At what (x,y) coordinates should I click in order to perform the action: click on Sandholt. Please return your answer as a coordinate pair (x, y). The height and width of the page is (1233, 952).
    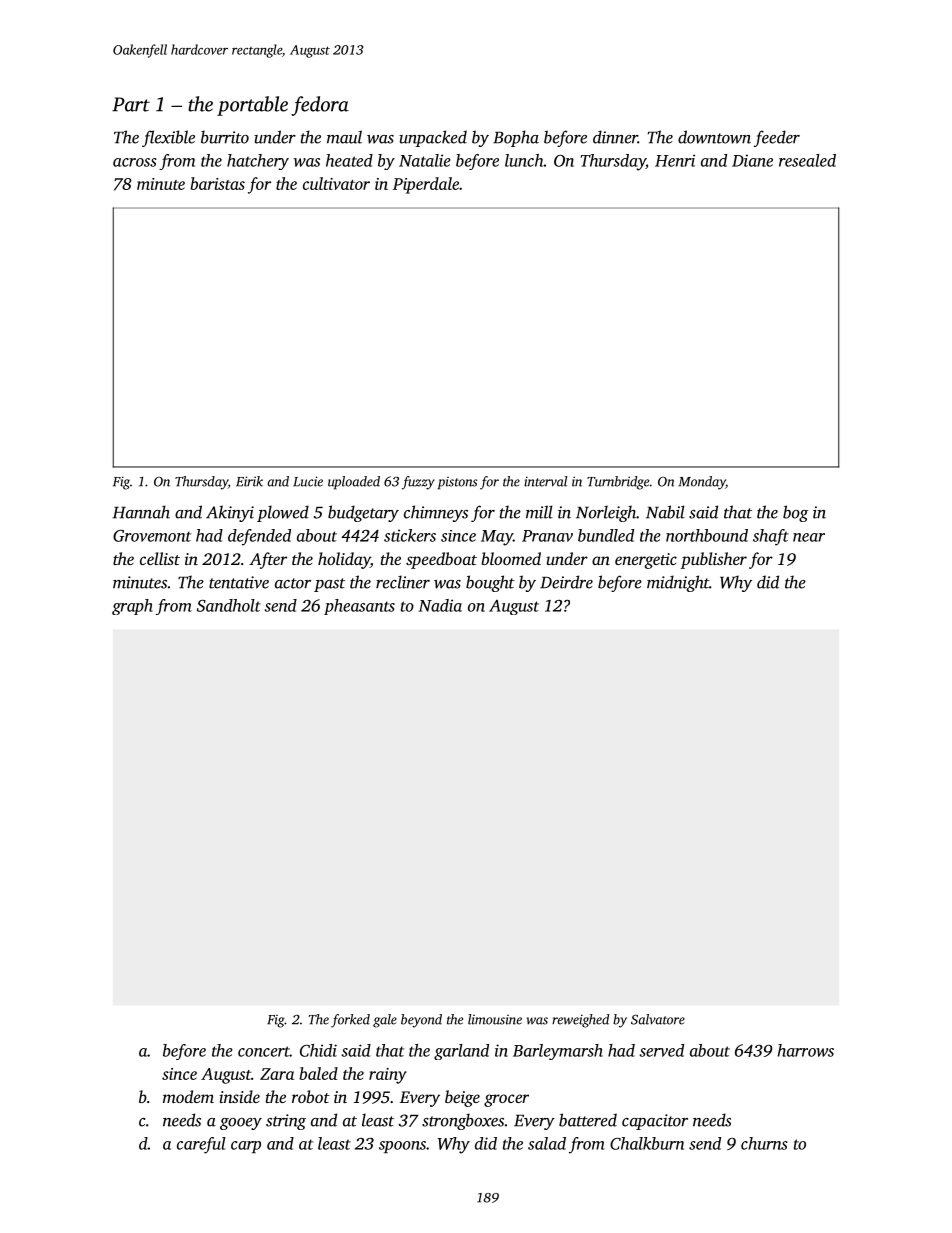
    Looking at the image, I should click on (229, 605).
